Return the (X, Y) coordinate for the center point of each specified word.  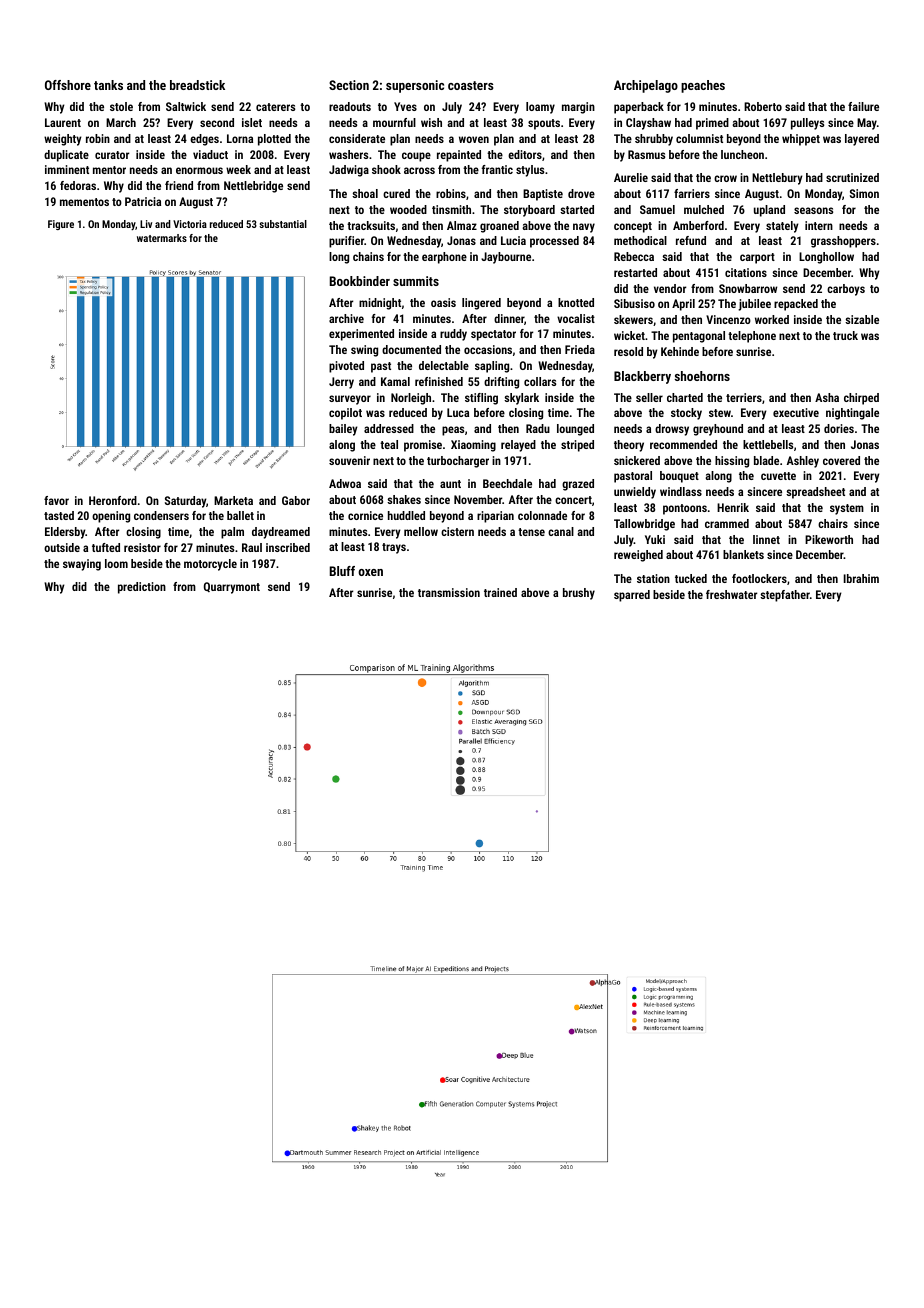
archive (346, 318)
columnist (699, 138)
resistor (142, 547)
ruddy (453, 335)
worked (772, 319)
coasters (470, 85)
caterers (275, 107)
